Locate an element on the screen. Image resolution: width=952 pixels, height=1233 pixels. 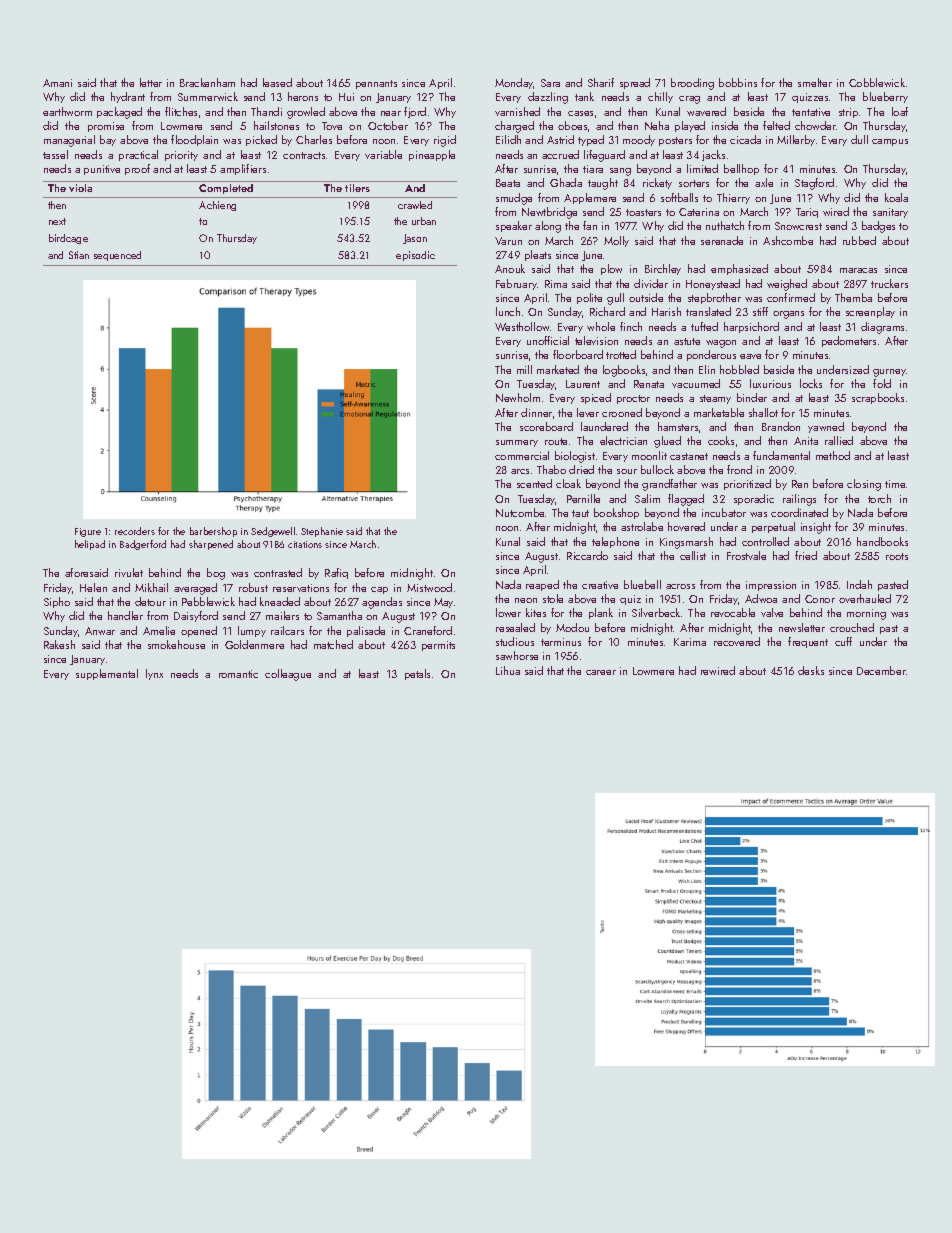
pennants is located at coordinates (376, 84).
